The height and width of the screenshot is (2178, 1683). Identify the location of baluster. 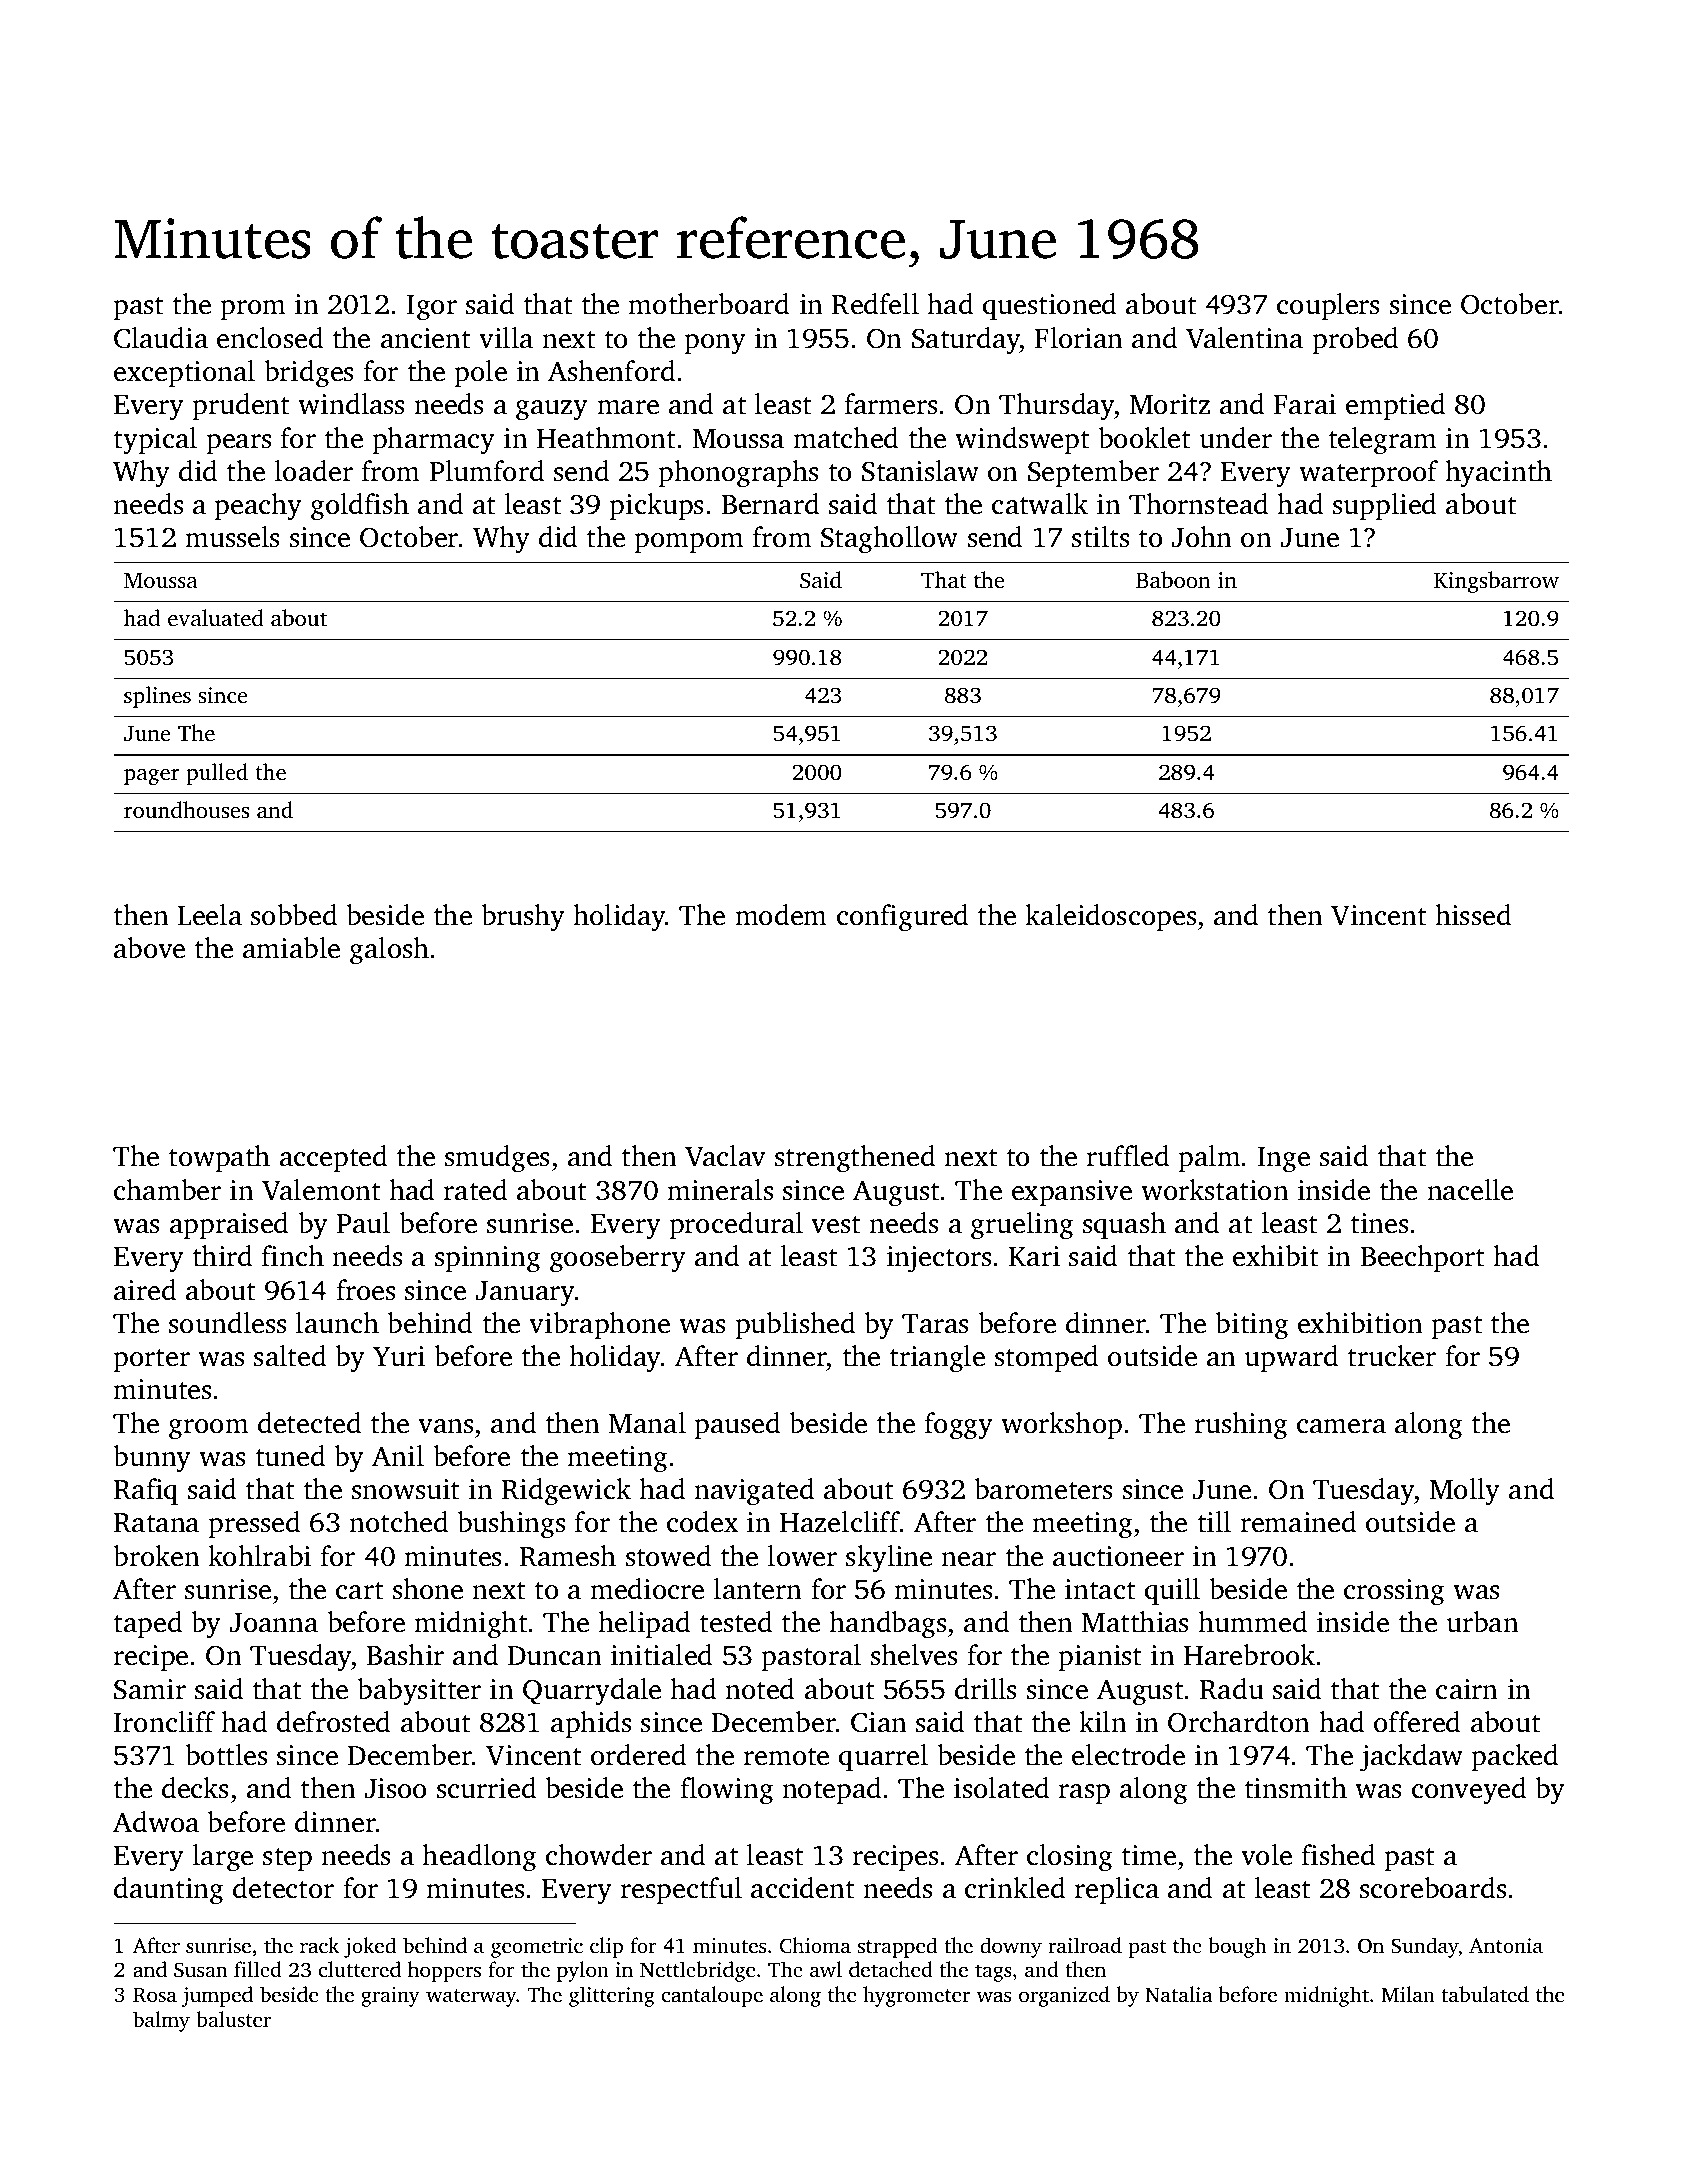
(233, 2019).
